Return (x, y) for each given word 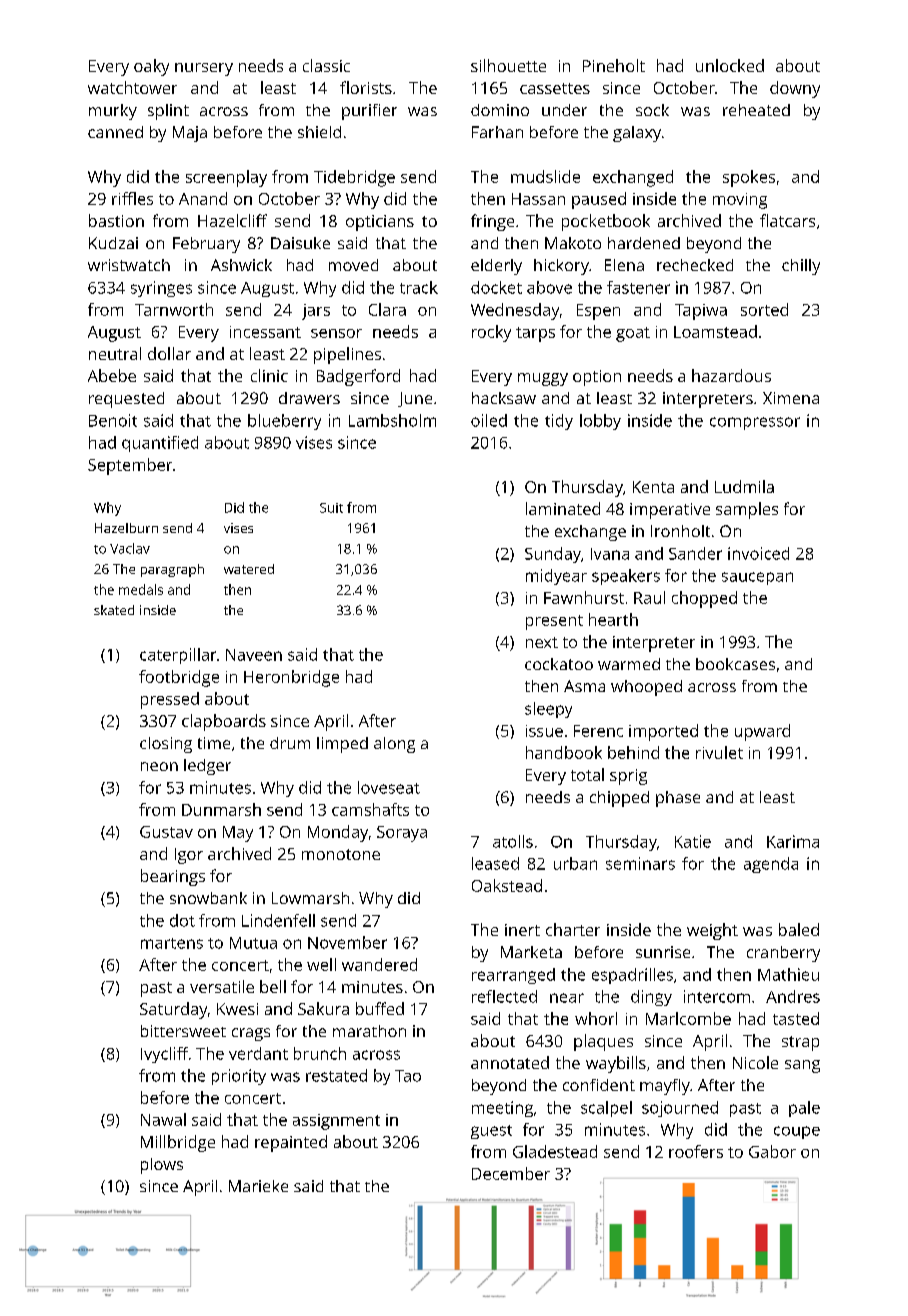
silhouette (508, 65)
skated (114, 610)
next (542, 642)
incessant (265, 332)
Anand (203, 198)
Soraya (402, 834)
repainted (291, 1143)
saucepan (757, 578)
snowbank (208, 898)
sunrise (663, 952)
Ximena (791, 398)
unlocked (730, 65)
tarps (535, 334)
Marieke (258, 1186)
